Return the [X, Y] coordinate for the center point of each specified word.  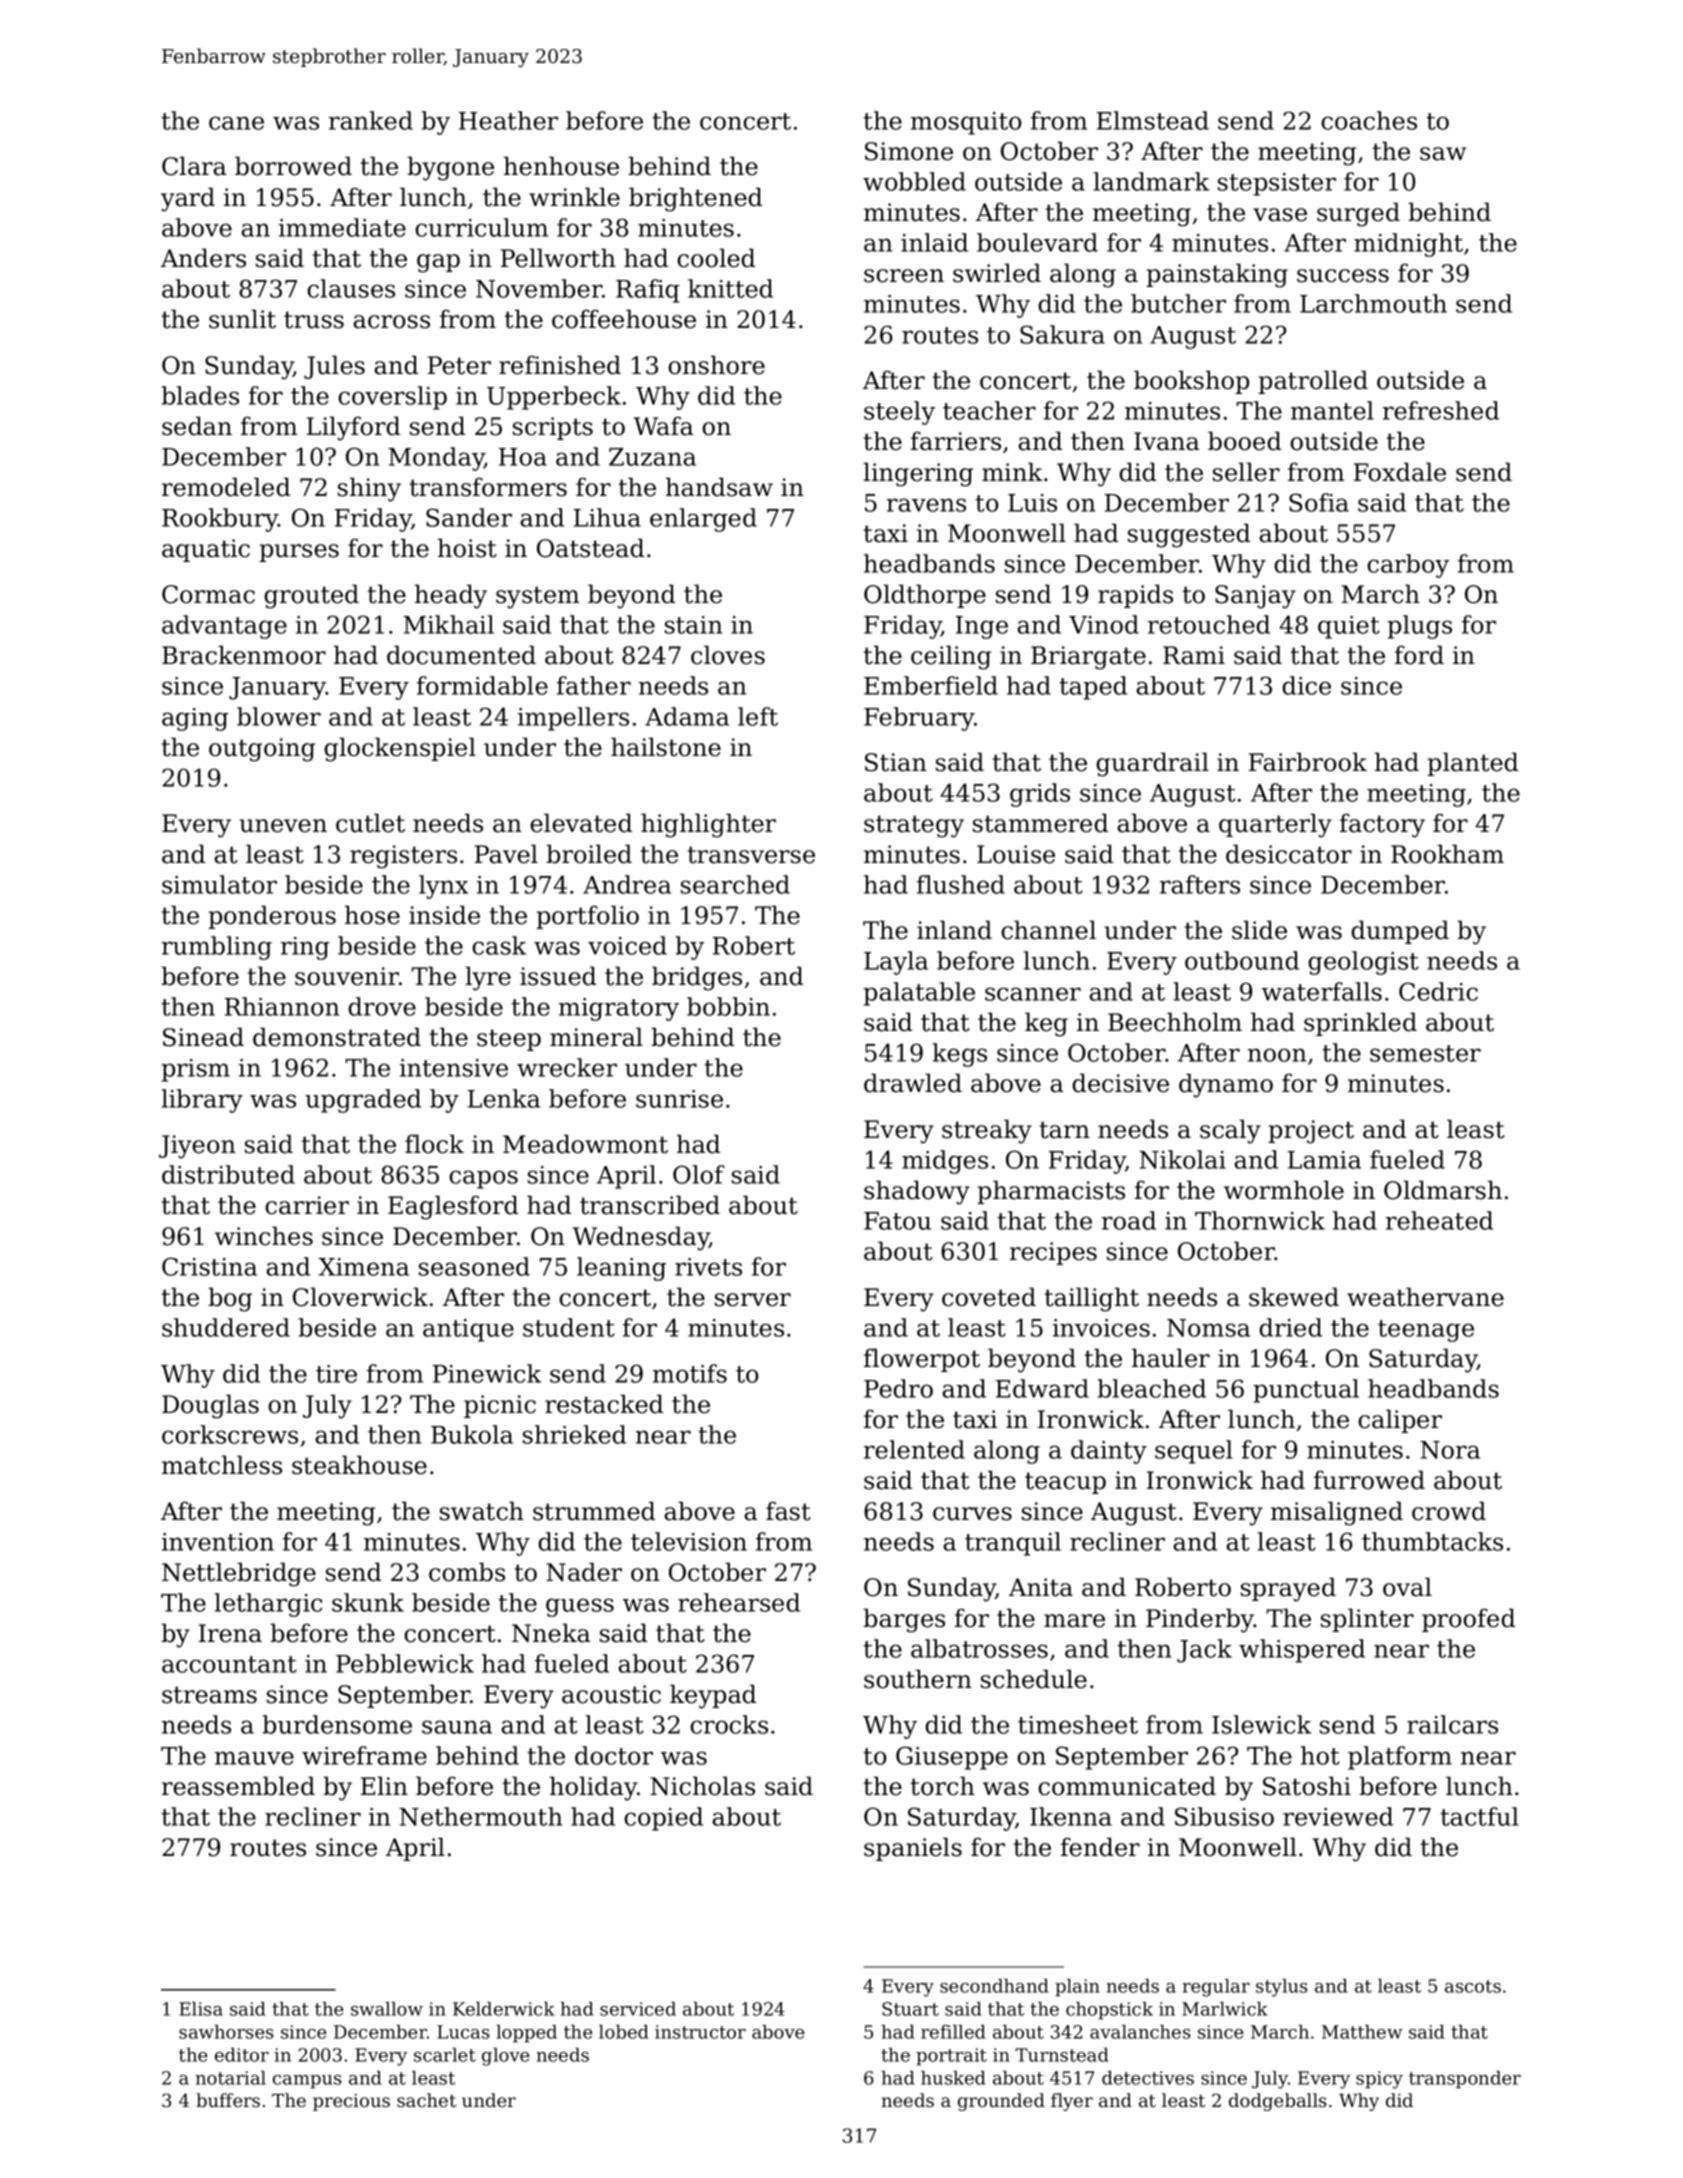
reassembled [238, 1786]
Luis [1032, 503]
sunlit [242, 319]
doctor [614, 1755]
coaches [1369, 120]
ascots [1473, 1986]
